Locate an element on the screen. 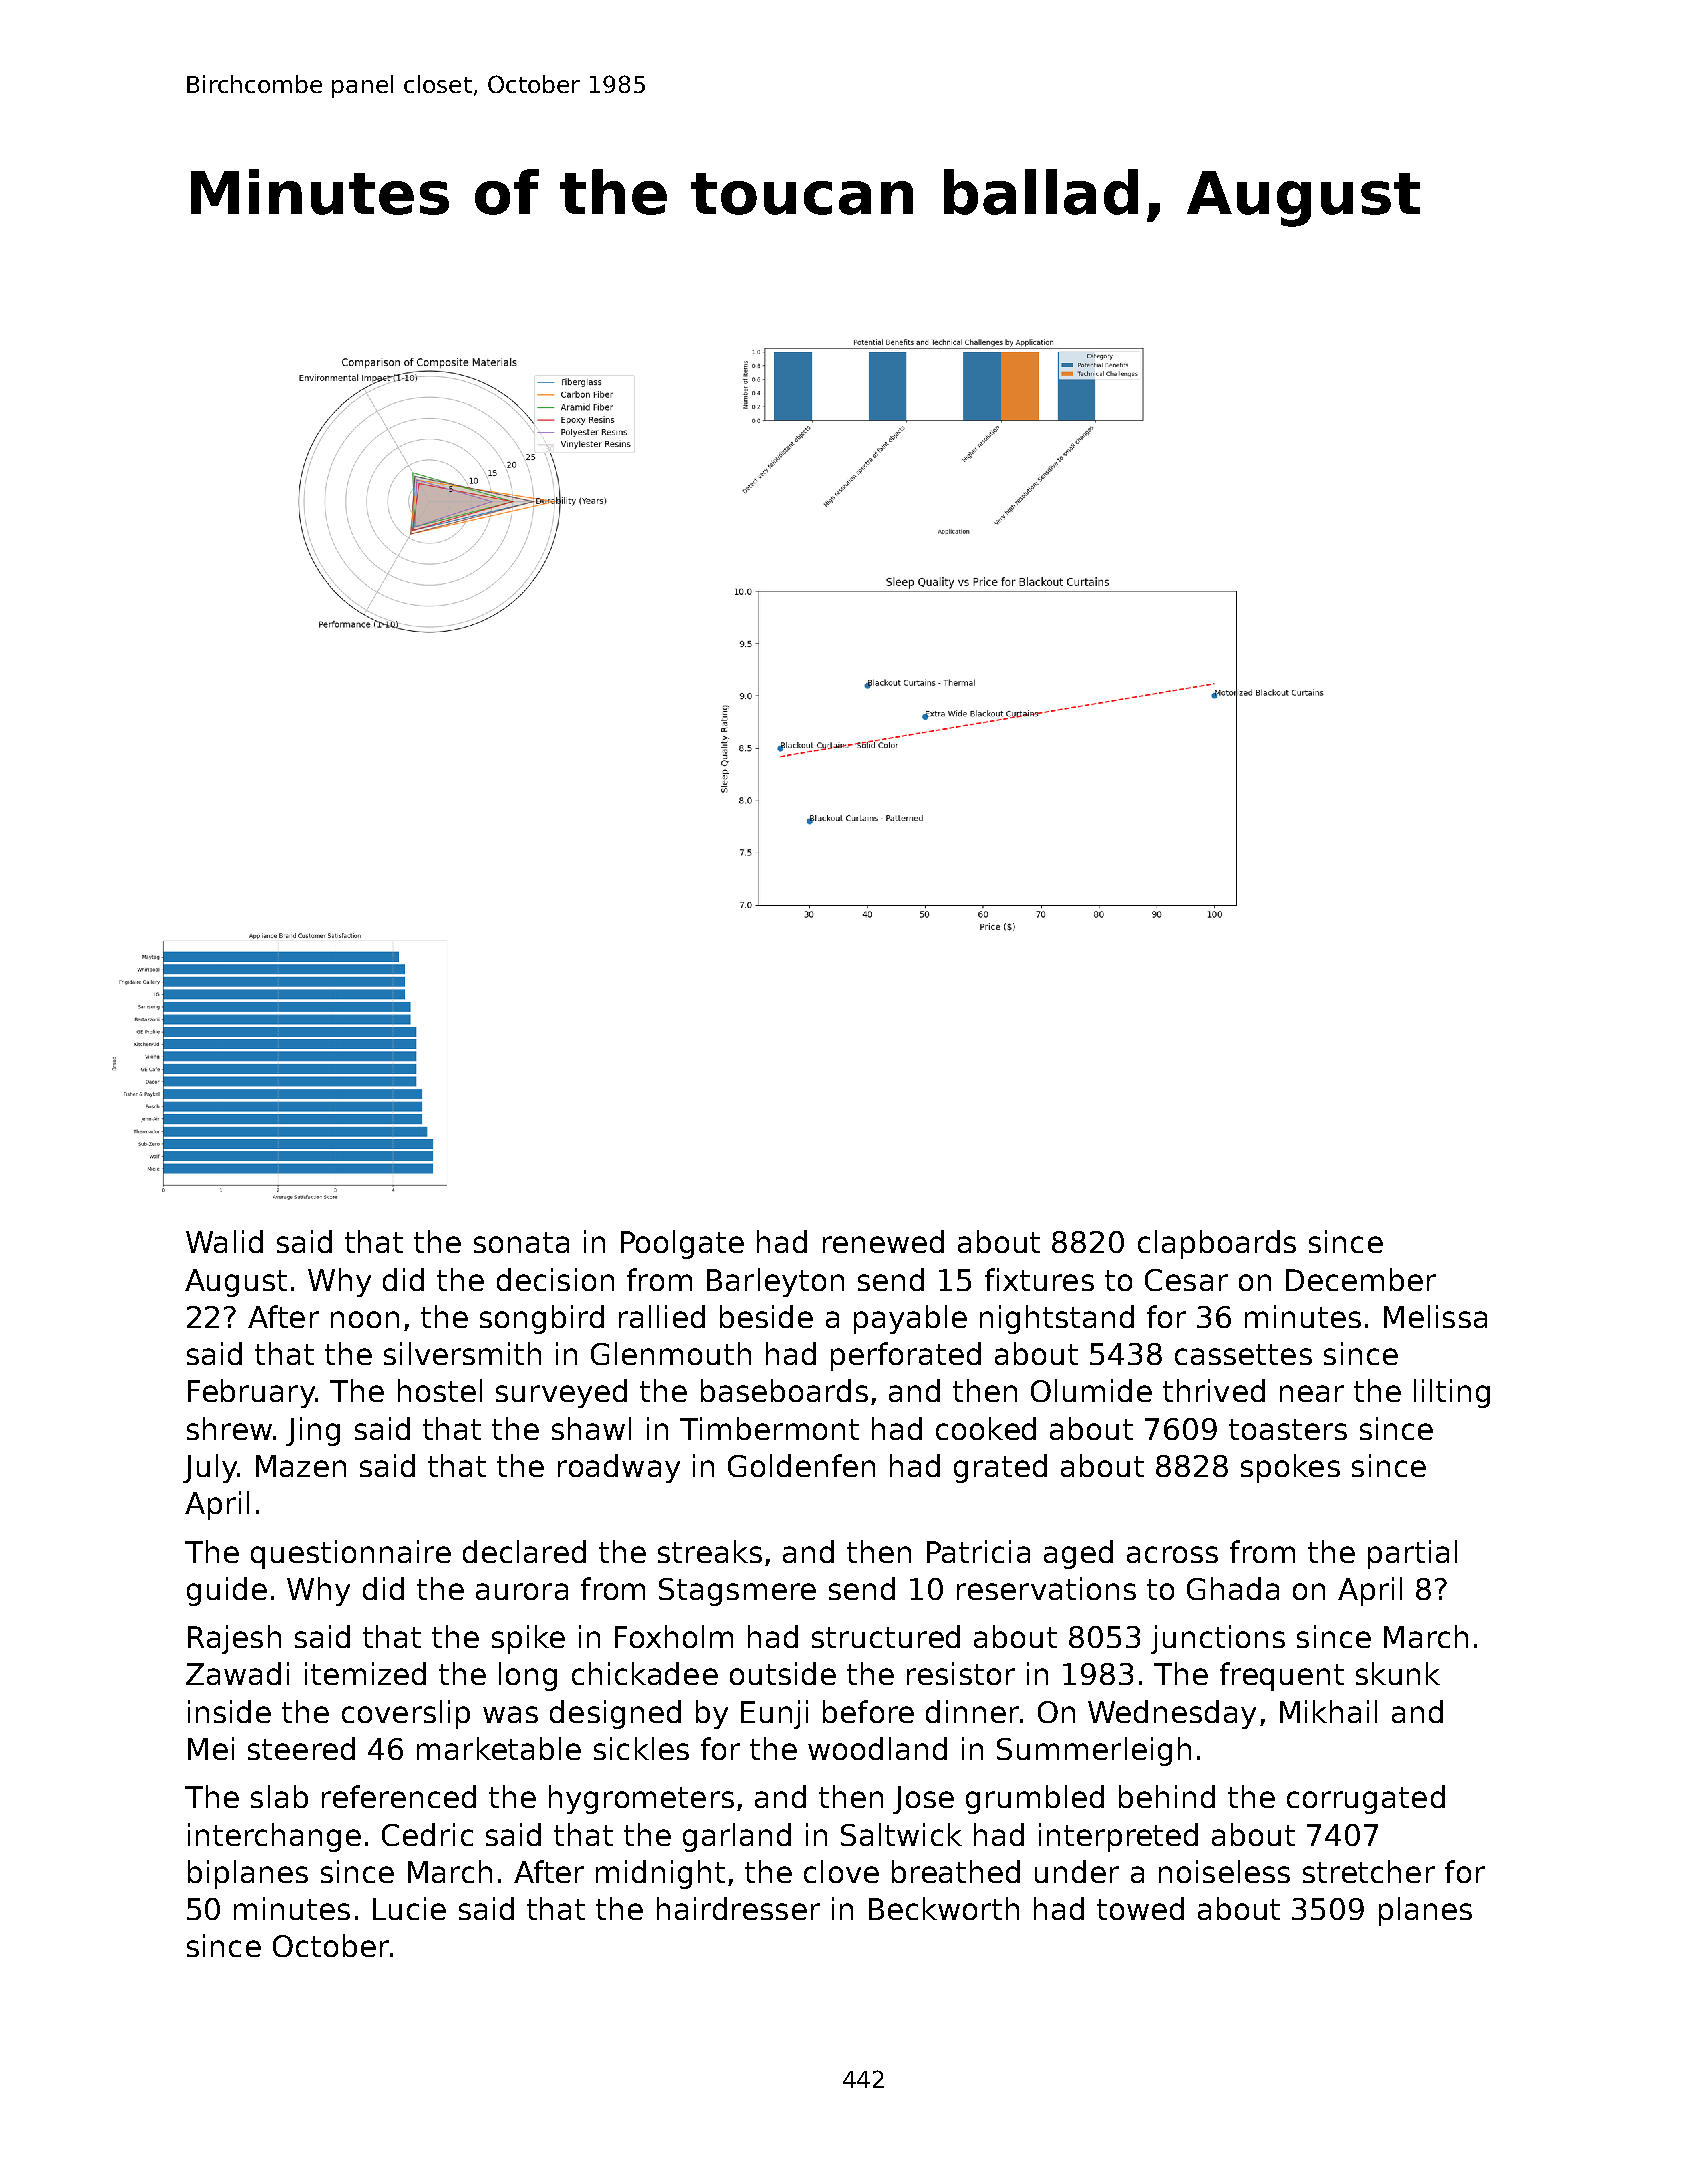 The height and width of the screenshot is (2178, 1683). hostel is located at coordinates (440, 1390).
